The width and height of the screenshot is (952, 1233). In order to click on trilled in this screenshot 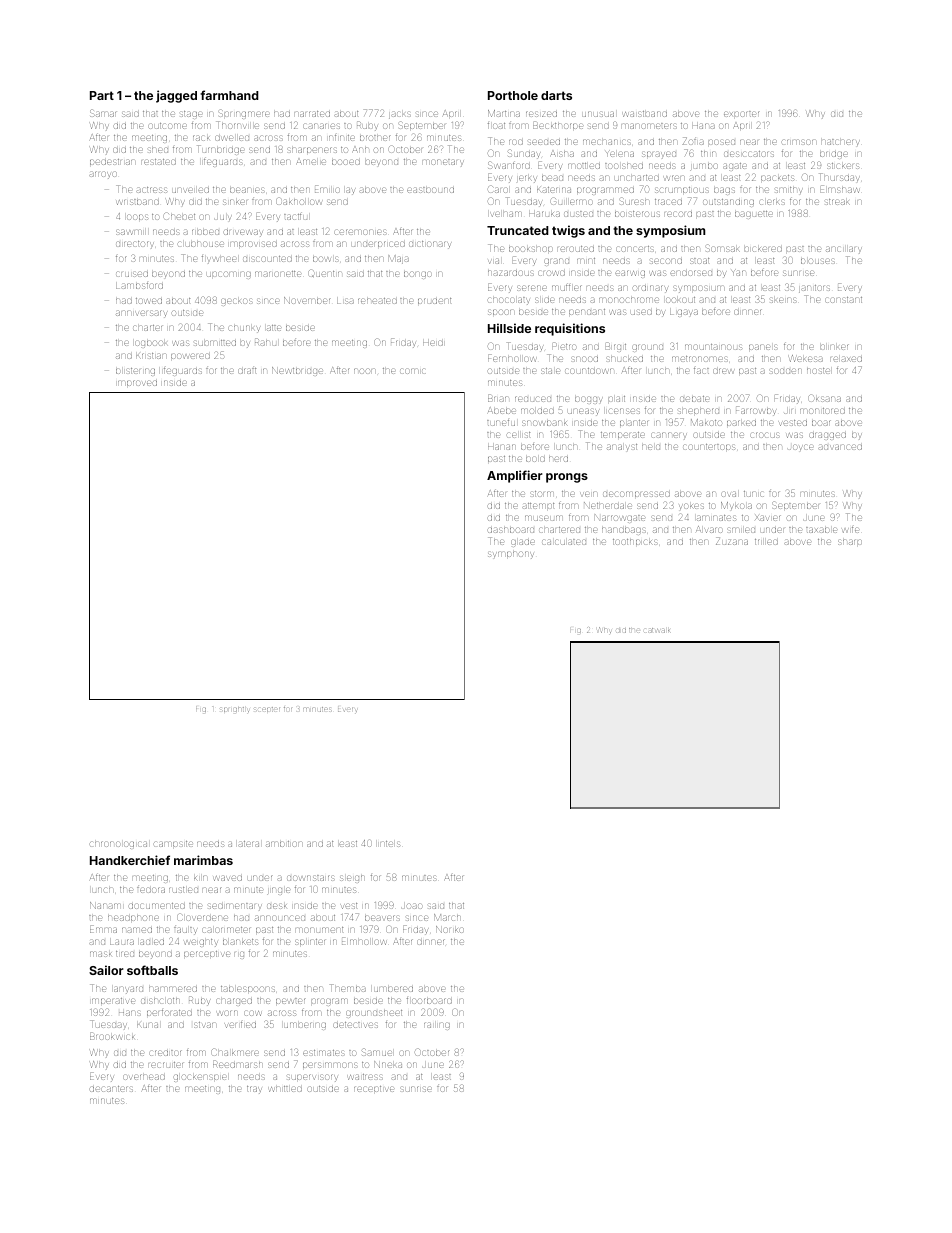, I will do `click(766, 542)`.
